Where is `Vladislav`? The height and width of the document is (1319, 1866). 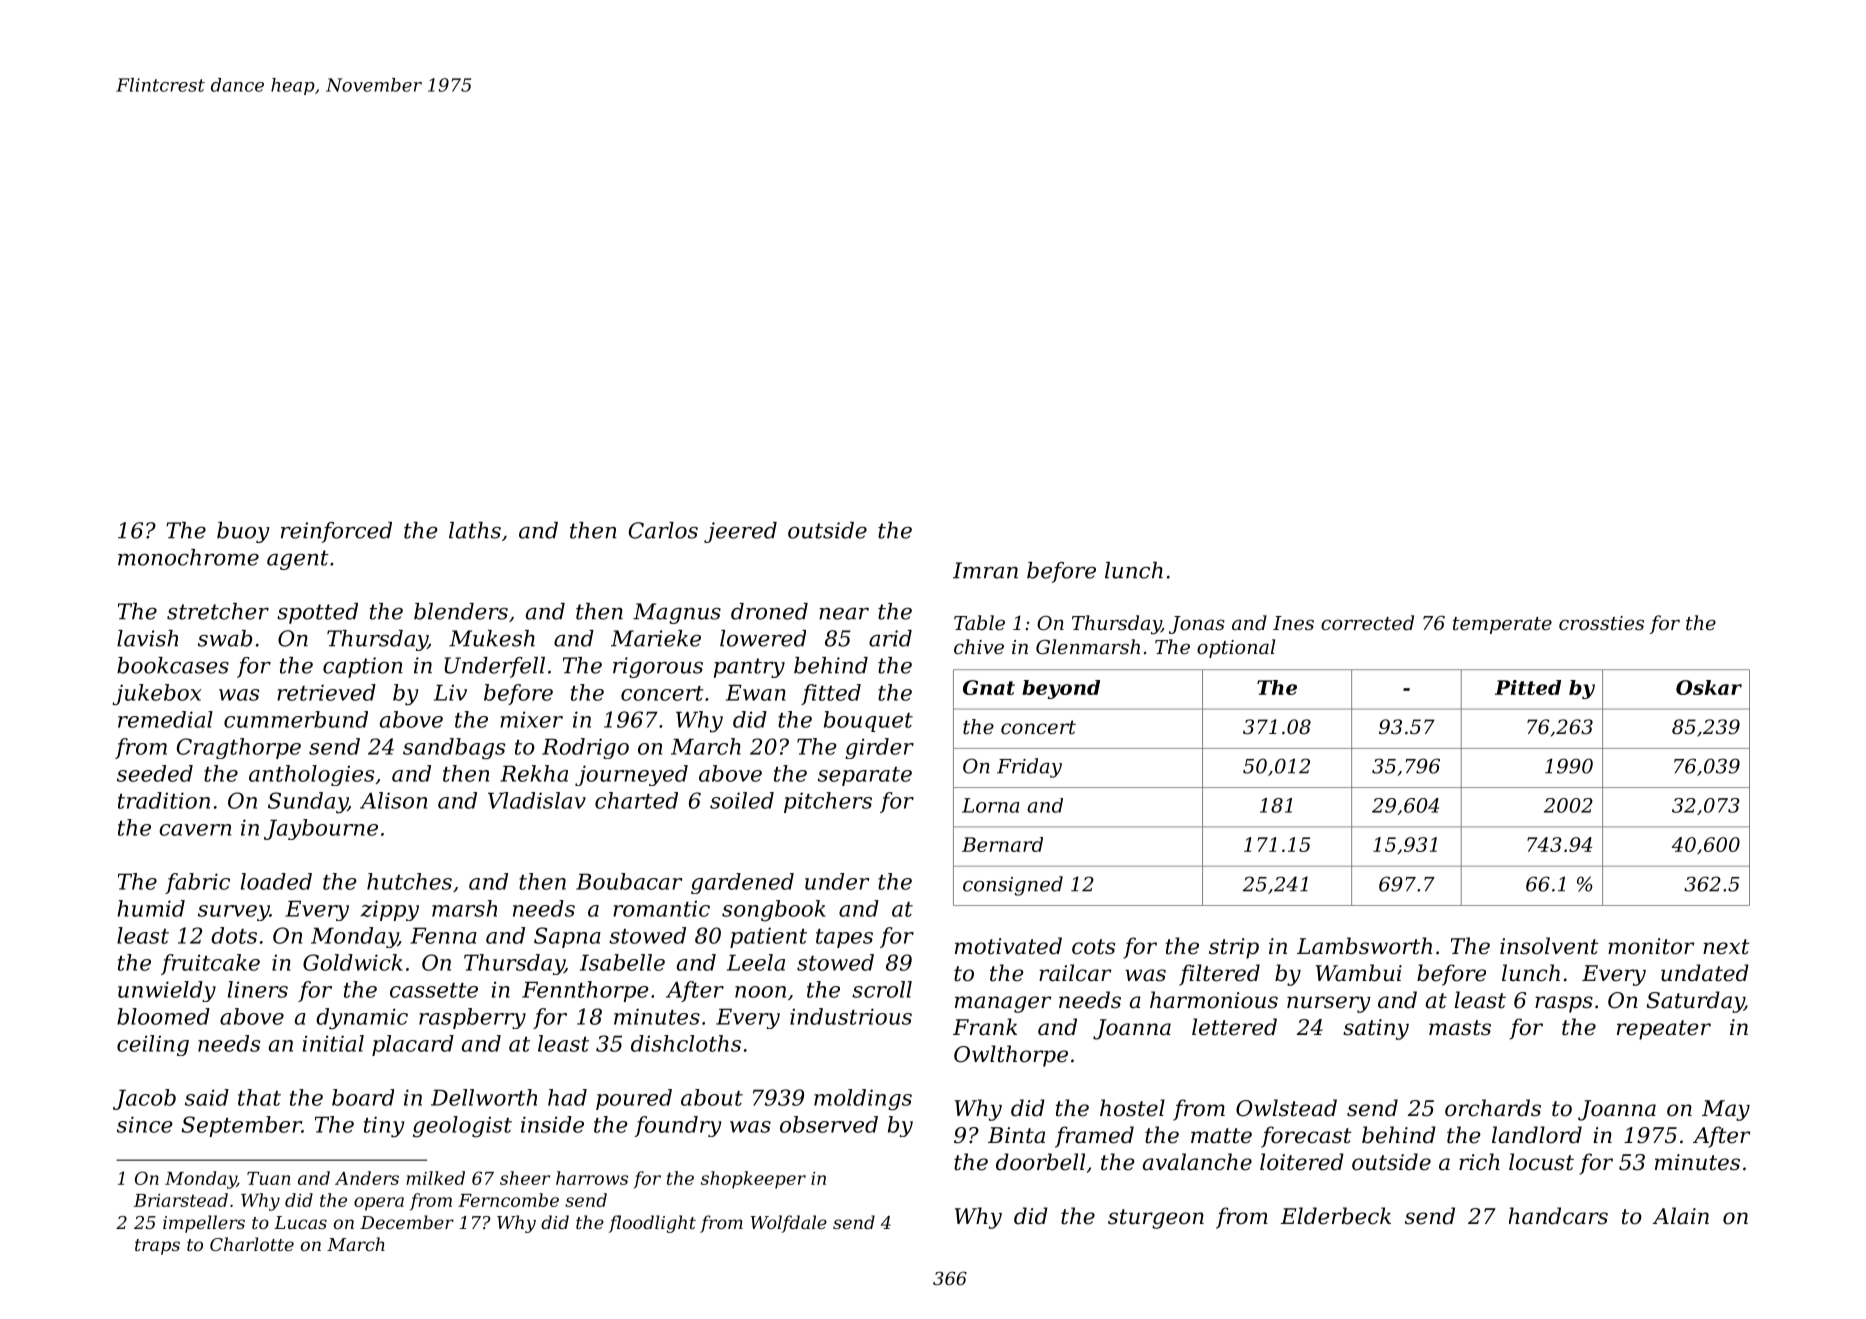
Vladislav is located at coordinates (537, 800).
